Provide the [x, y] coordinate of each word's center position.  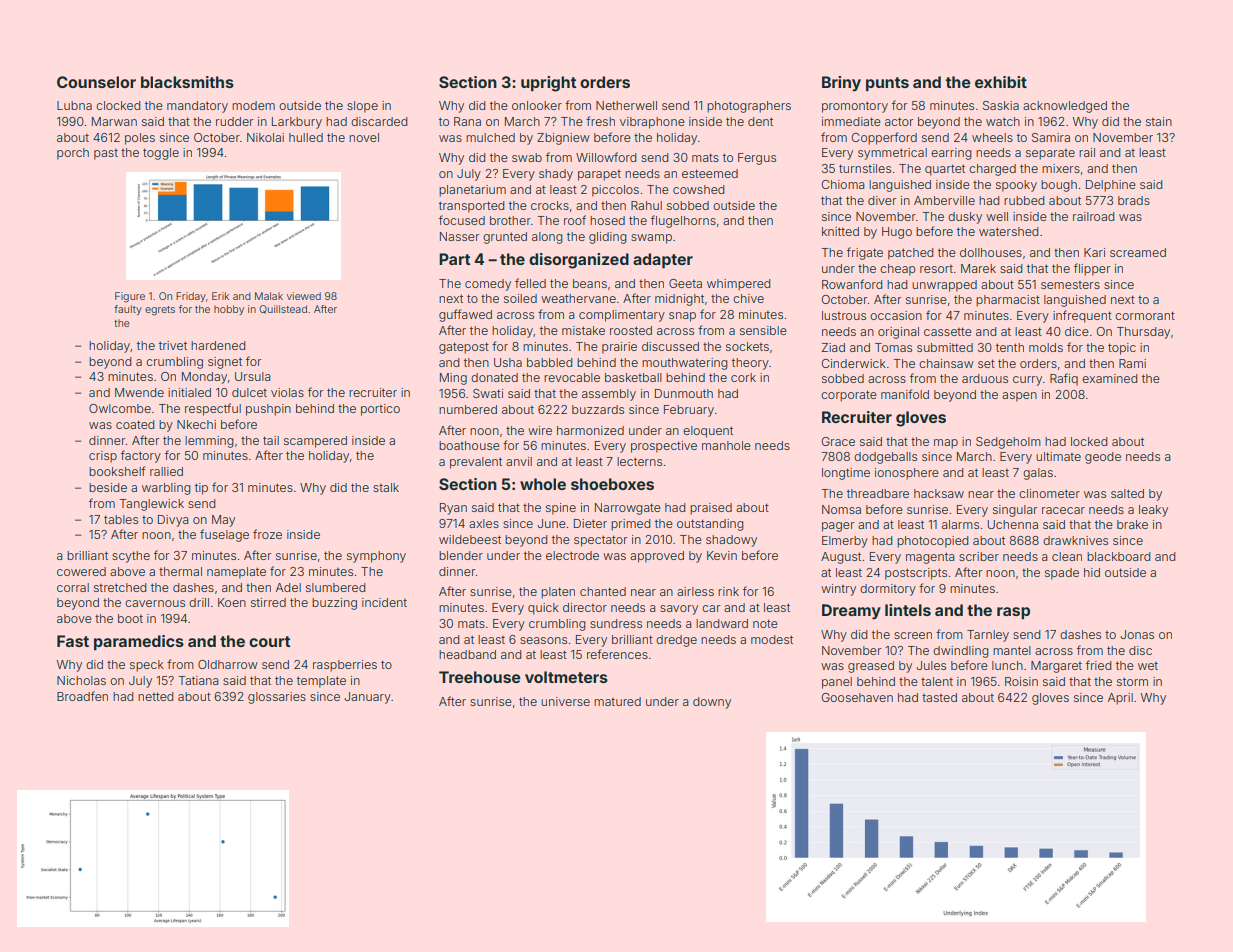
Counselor [96, 82]
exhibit [1001, 82]
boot [130, 618]
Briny [841, 84]
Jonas [1137, 634]
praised [711, 509]
